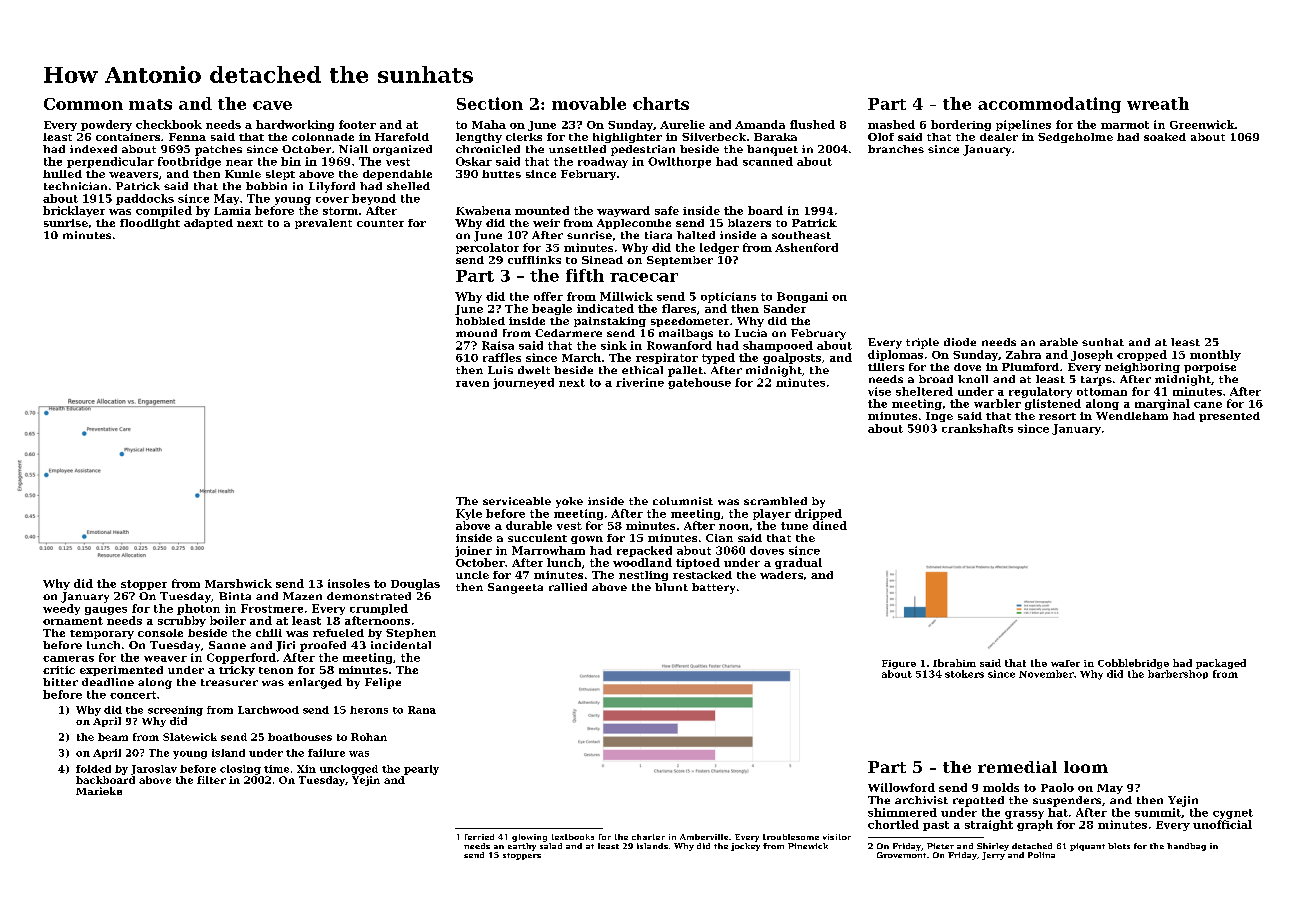 This screenshot has height=924, width=1308. I want to click on storm, so click(340, 211).
